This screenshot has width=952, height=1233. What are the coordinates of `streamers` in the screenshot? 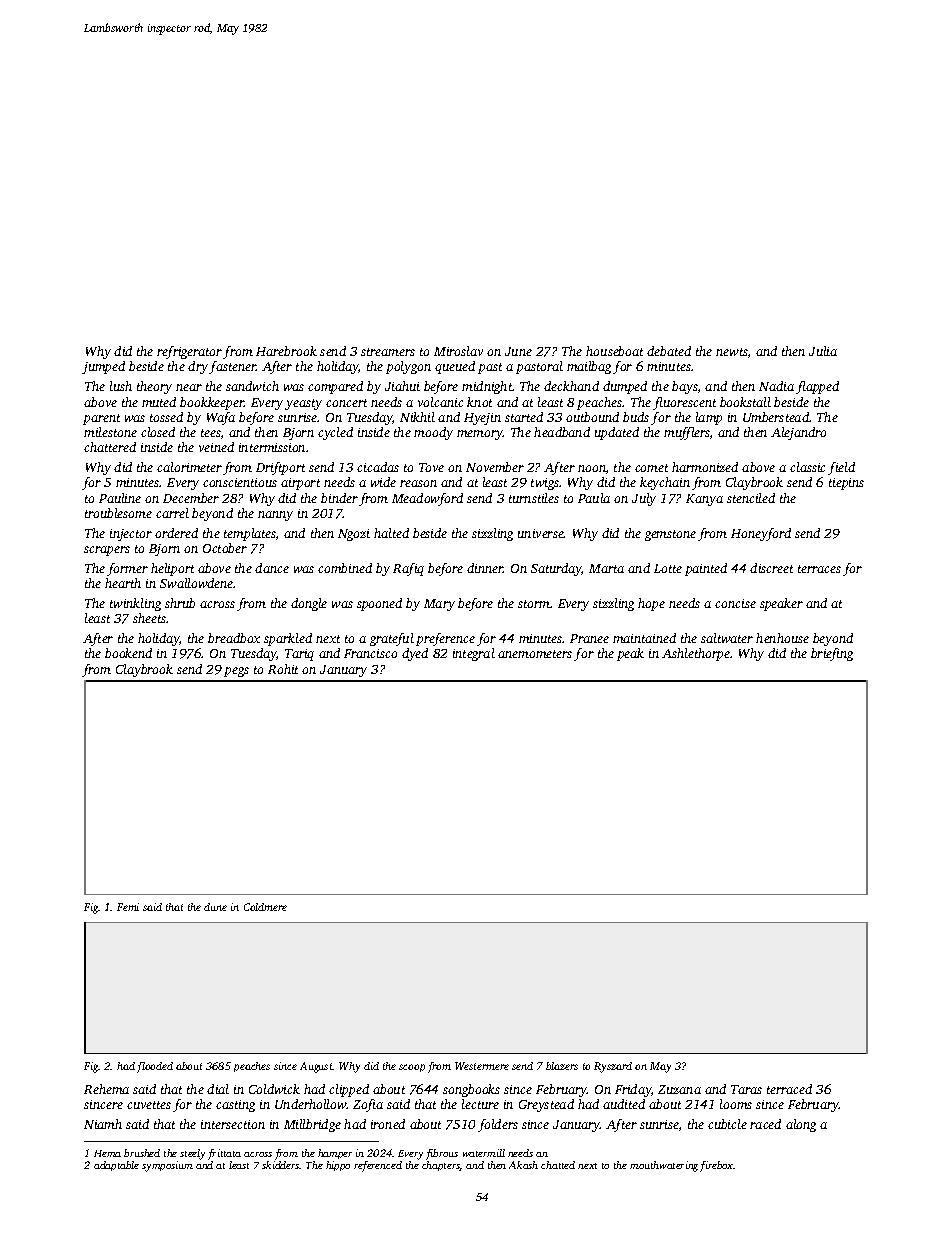 It's located at (388, 352).
